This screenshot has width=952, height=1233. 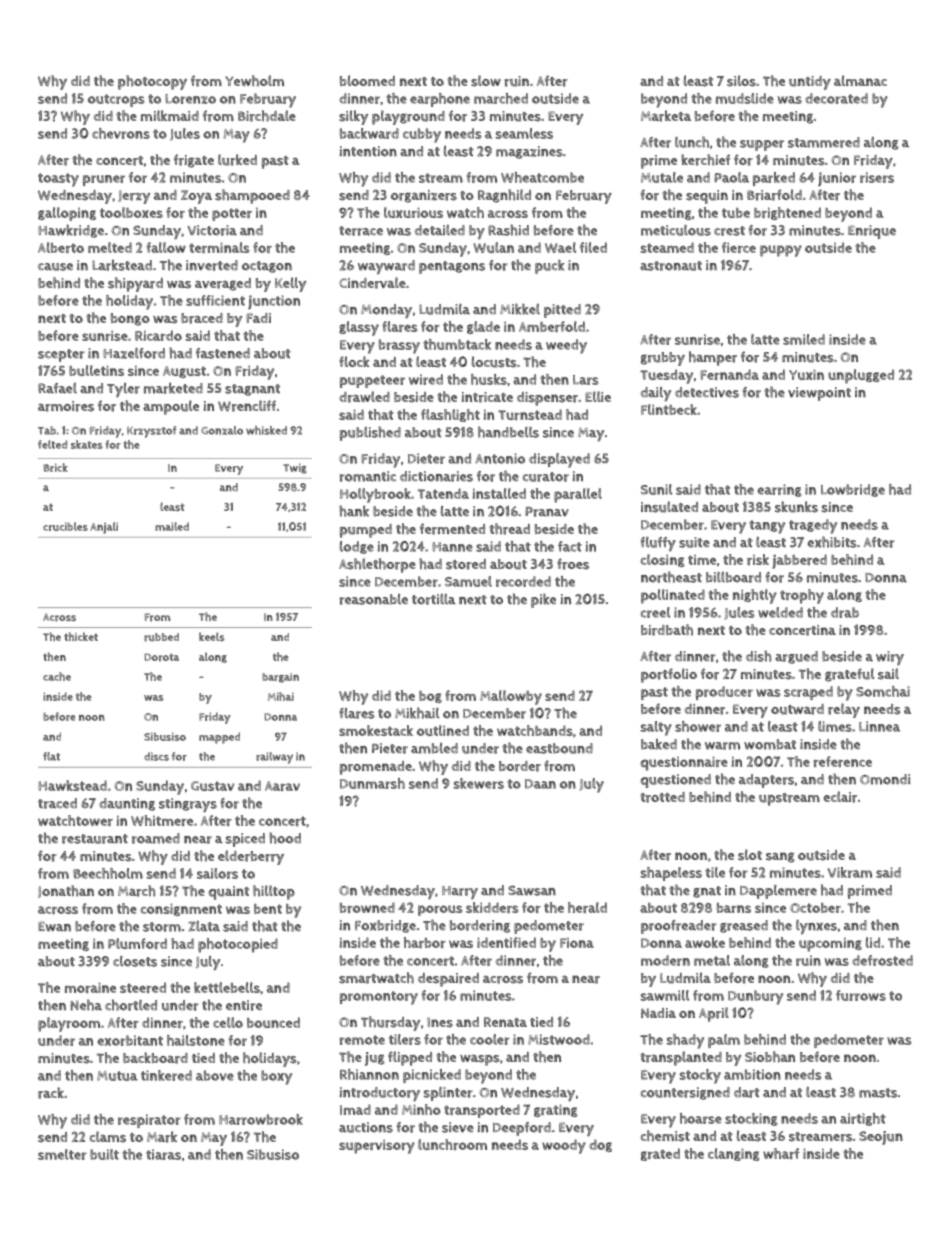 What do you see at coordinates (669, 507) in the screenshot?
I see `insulated` at bounding box center [669, 507].
